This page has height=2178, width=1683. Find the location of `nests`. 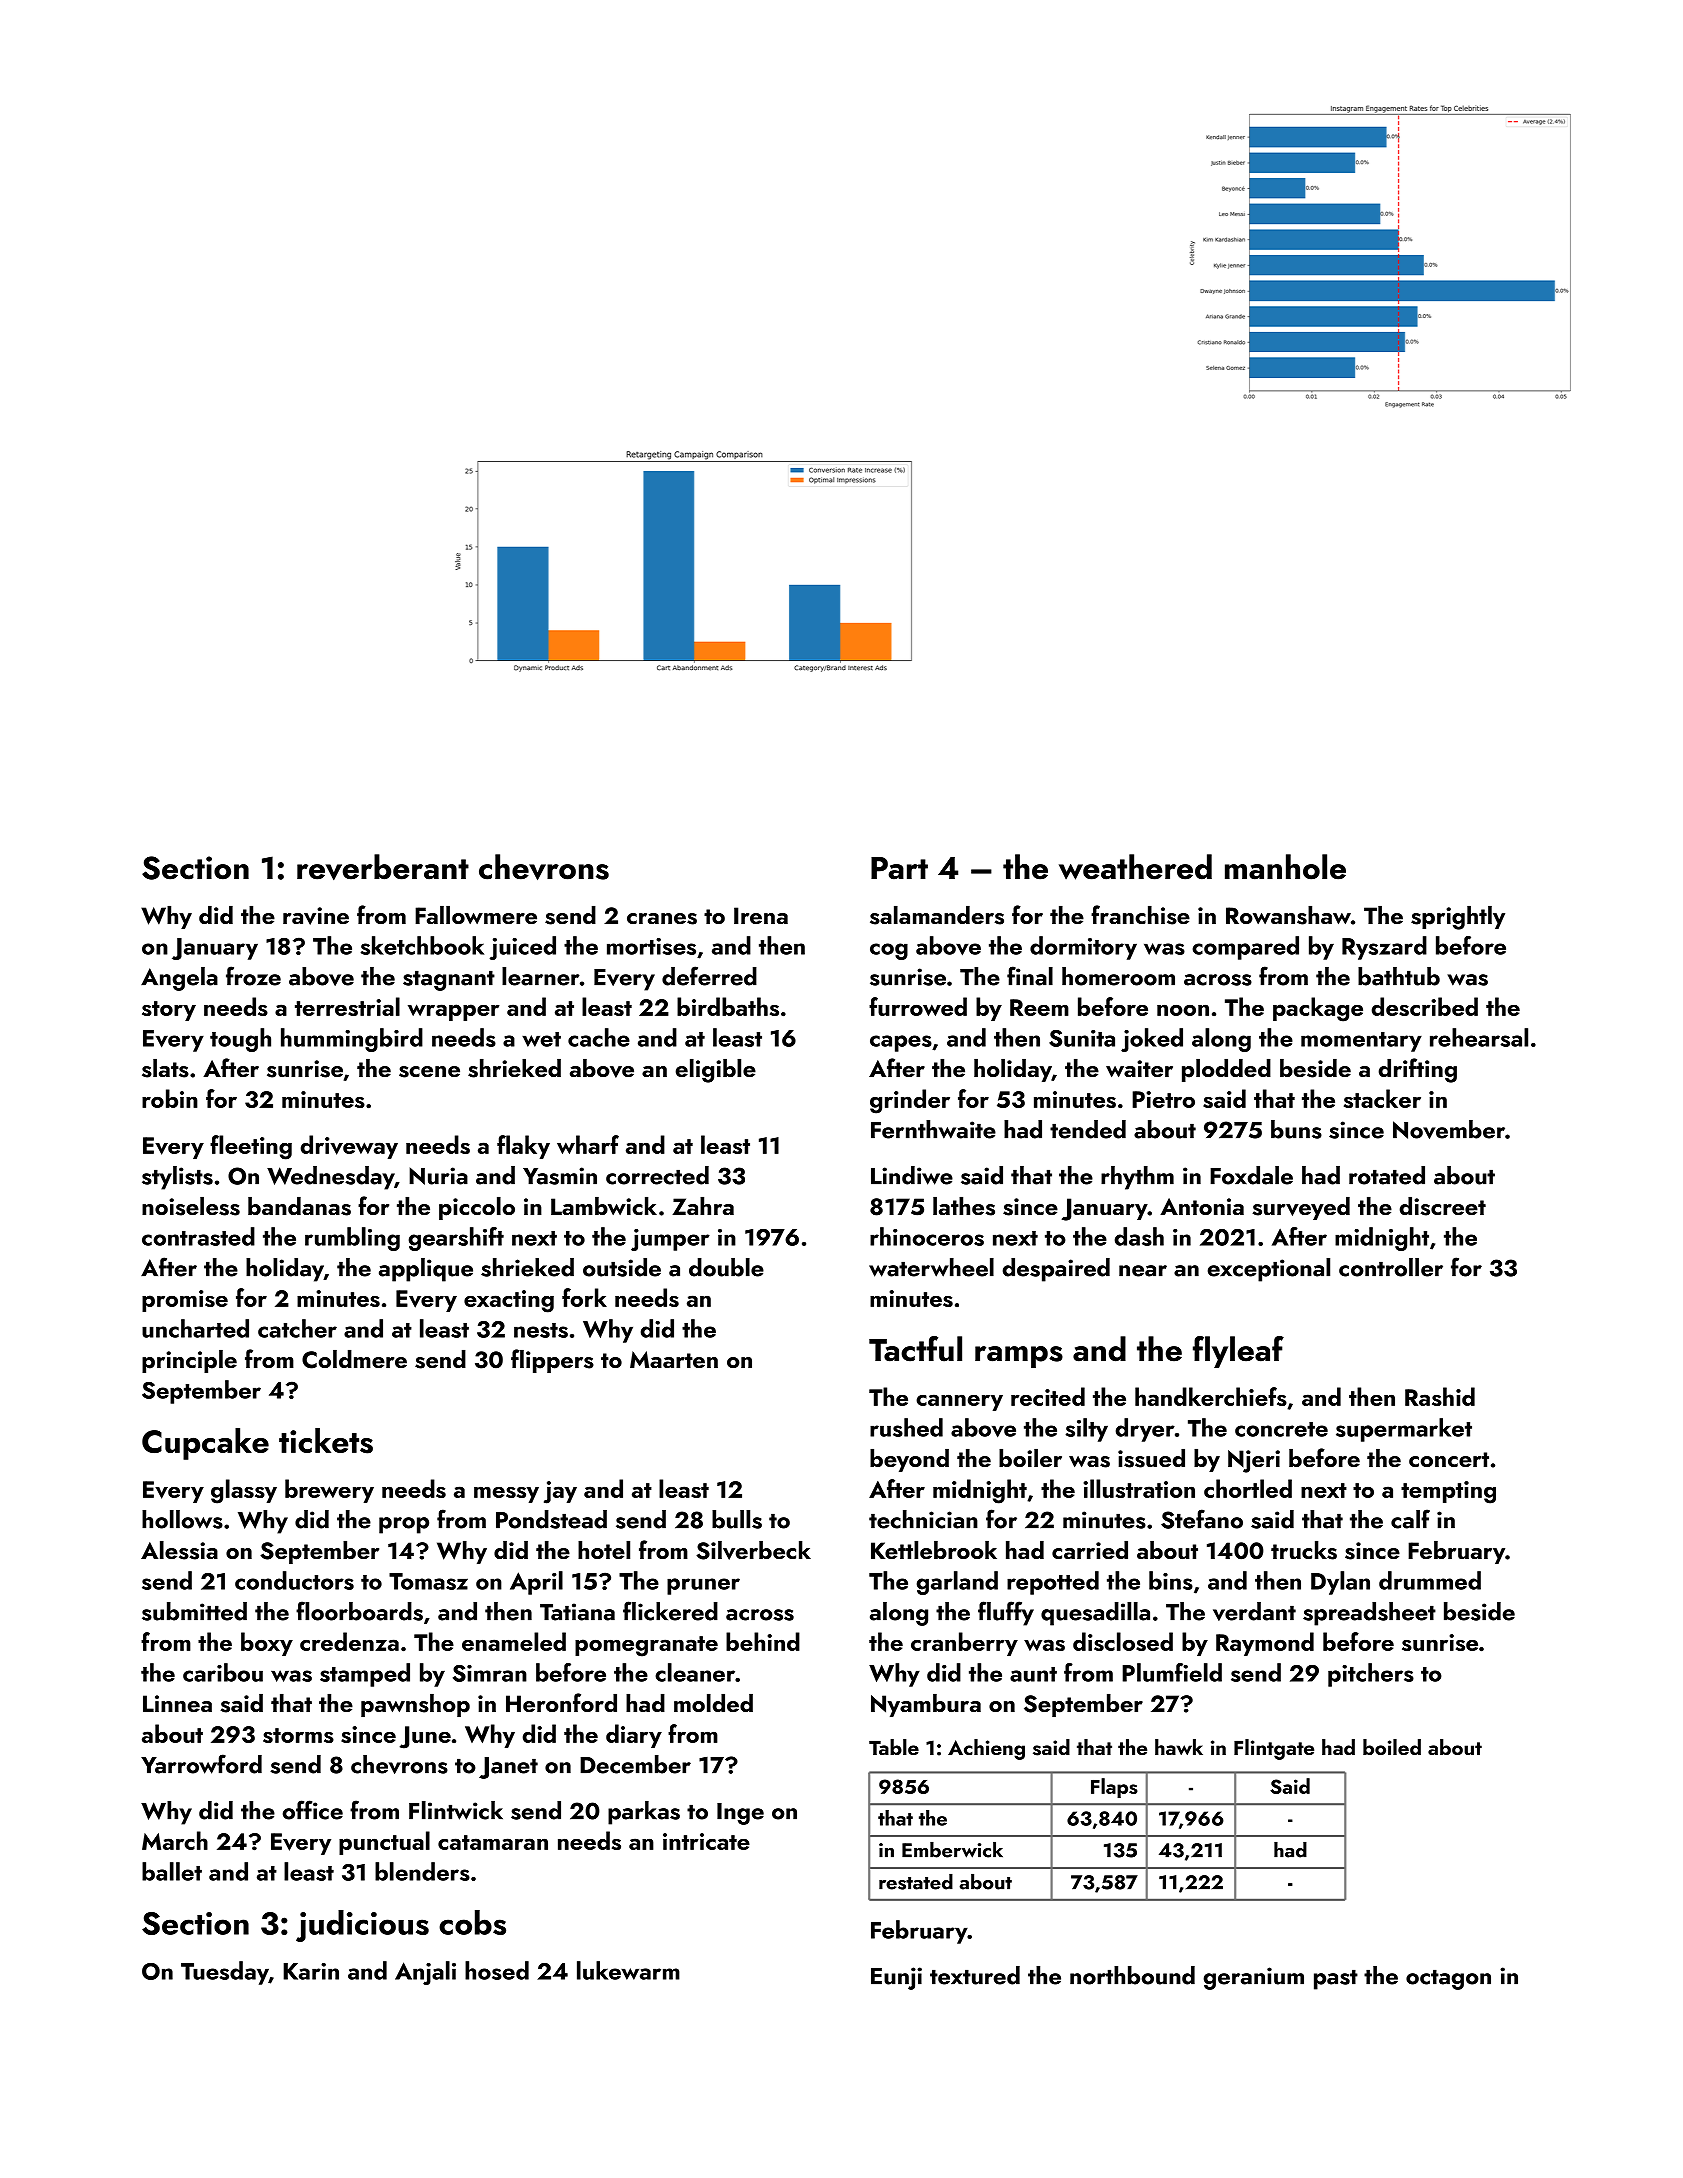

nests is located at coordinates (541, 1330).
